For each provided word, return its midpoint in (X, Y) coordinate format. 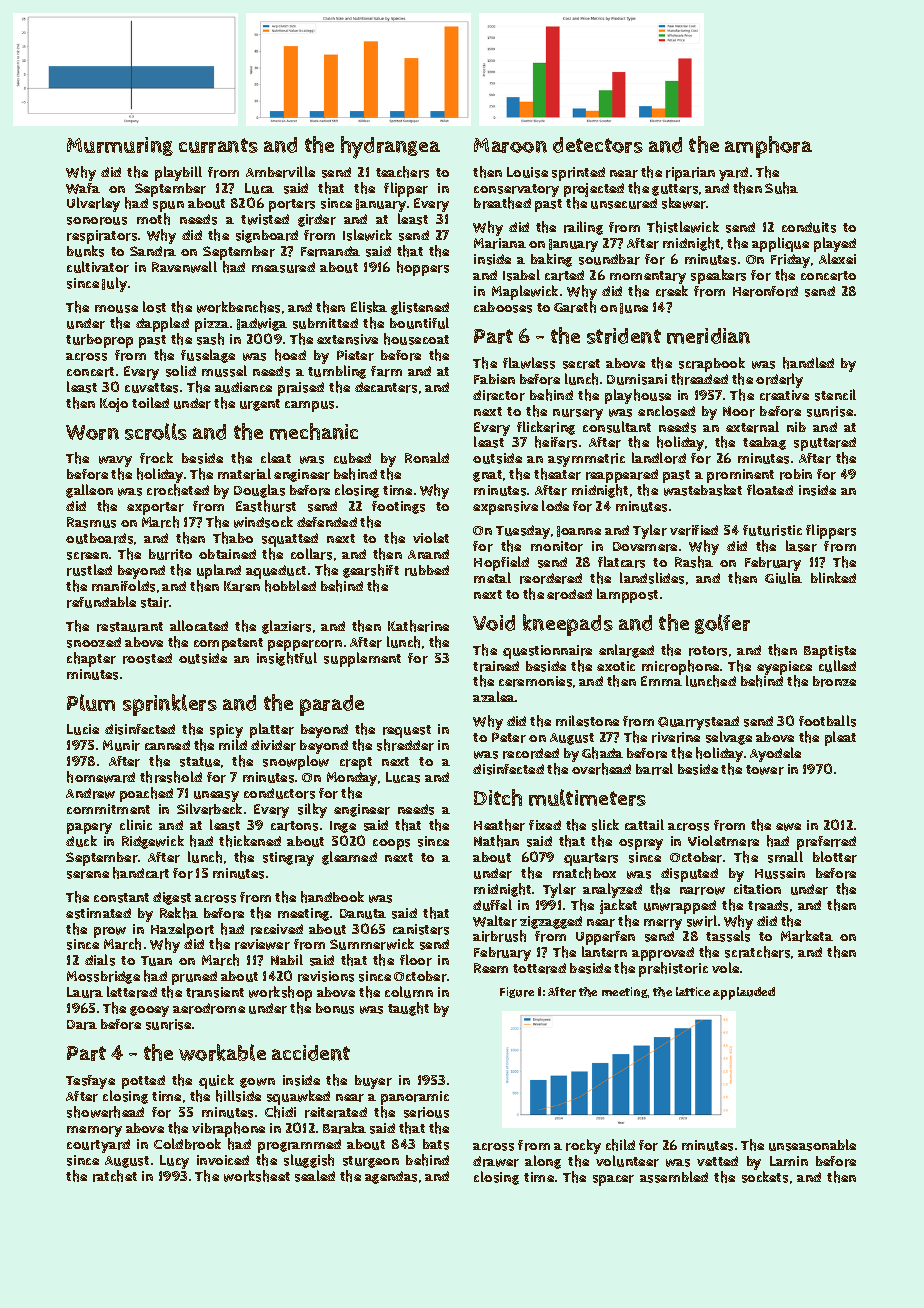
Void (494, 623)
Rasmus (91, 522)
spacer (613, 1180)
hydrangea (390, 147)
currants (218, 145)
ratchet (115, 1176)
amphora (768, 147)
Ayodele (775, 754)
